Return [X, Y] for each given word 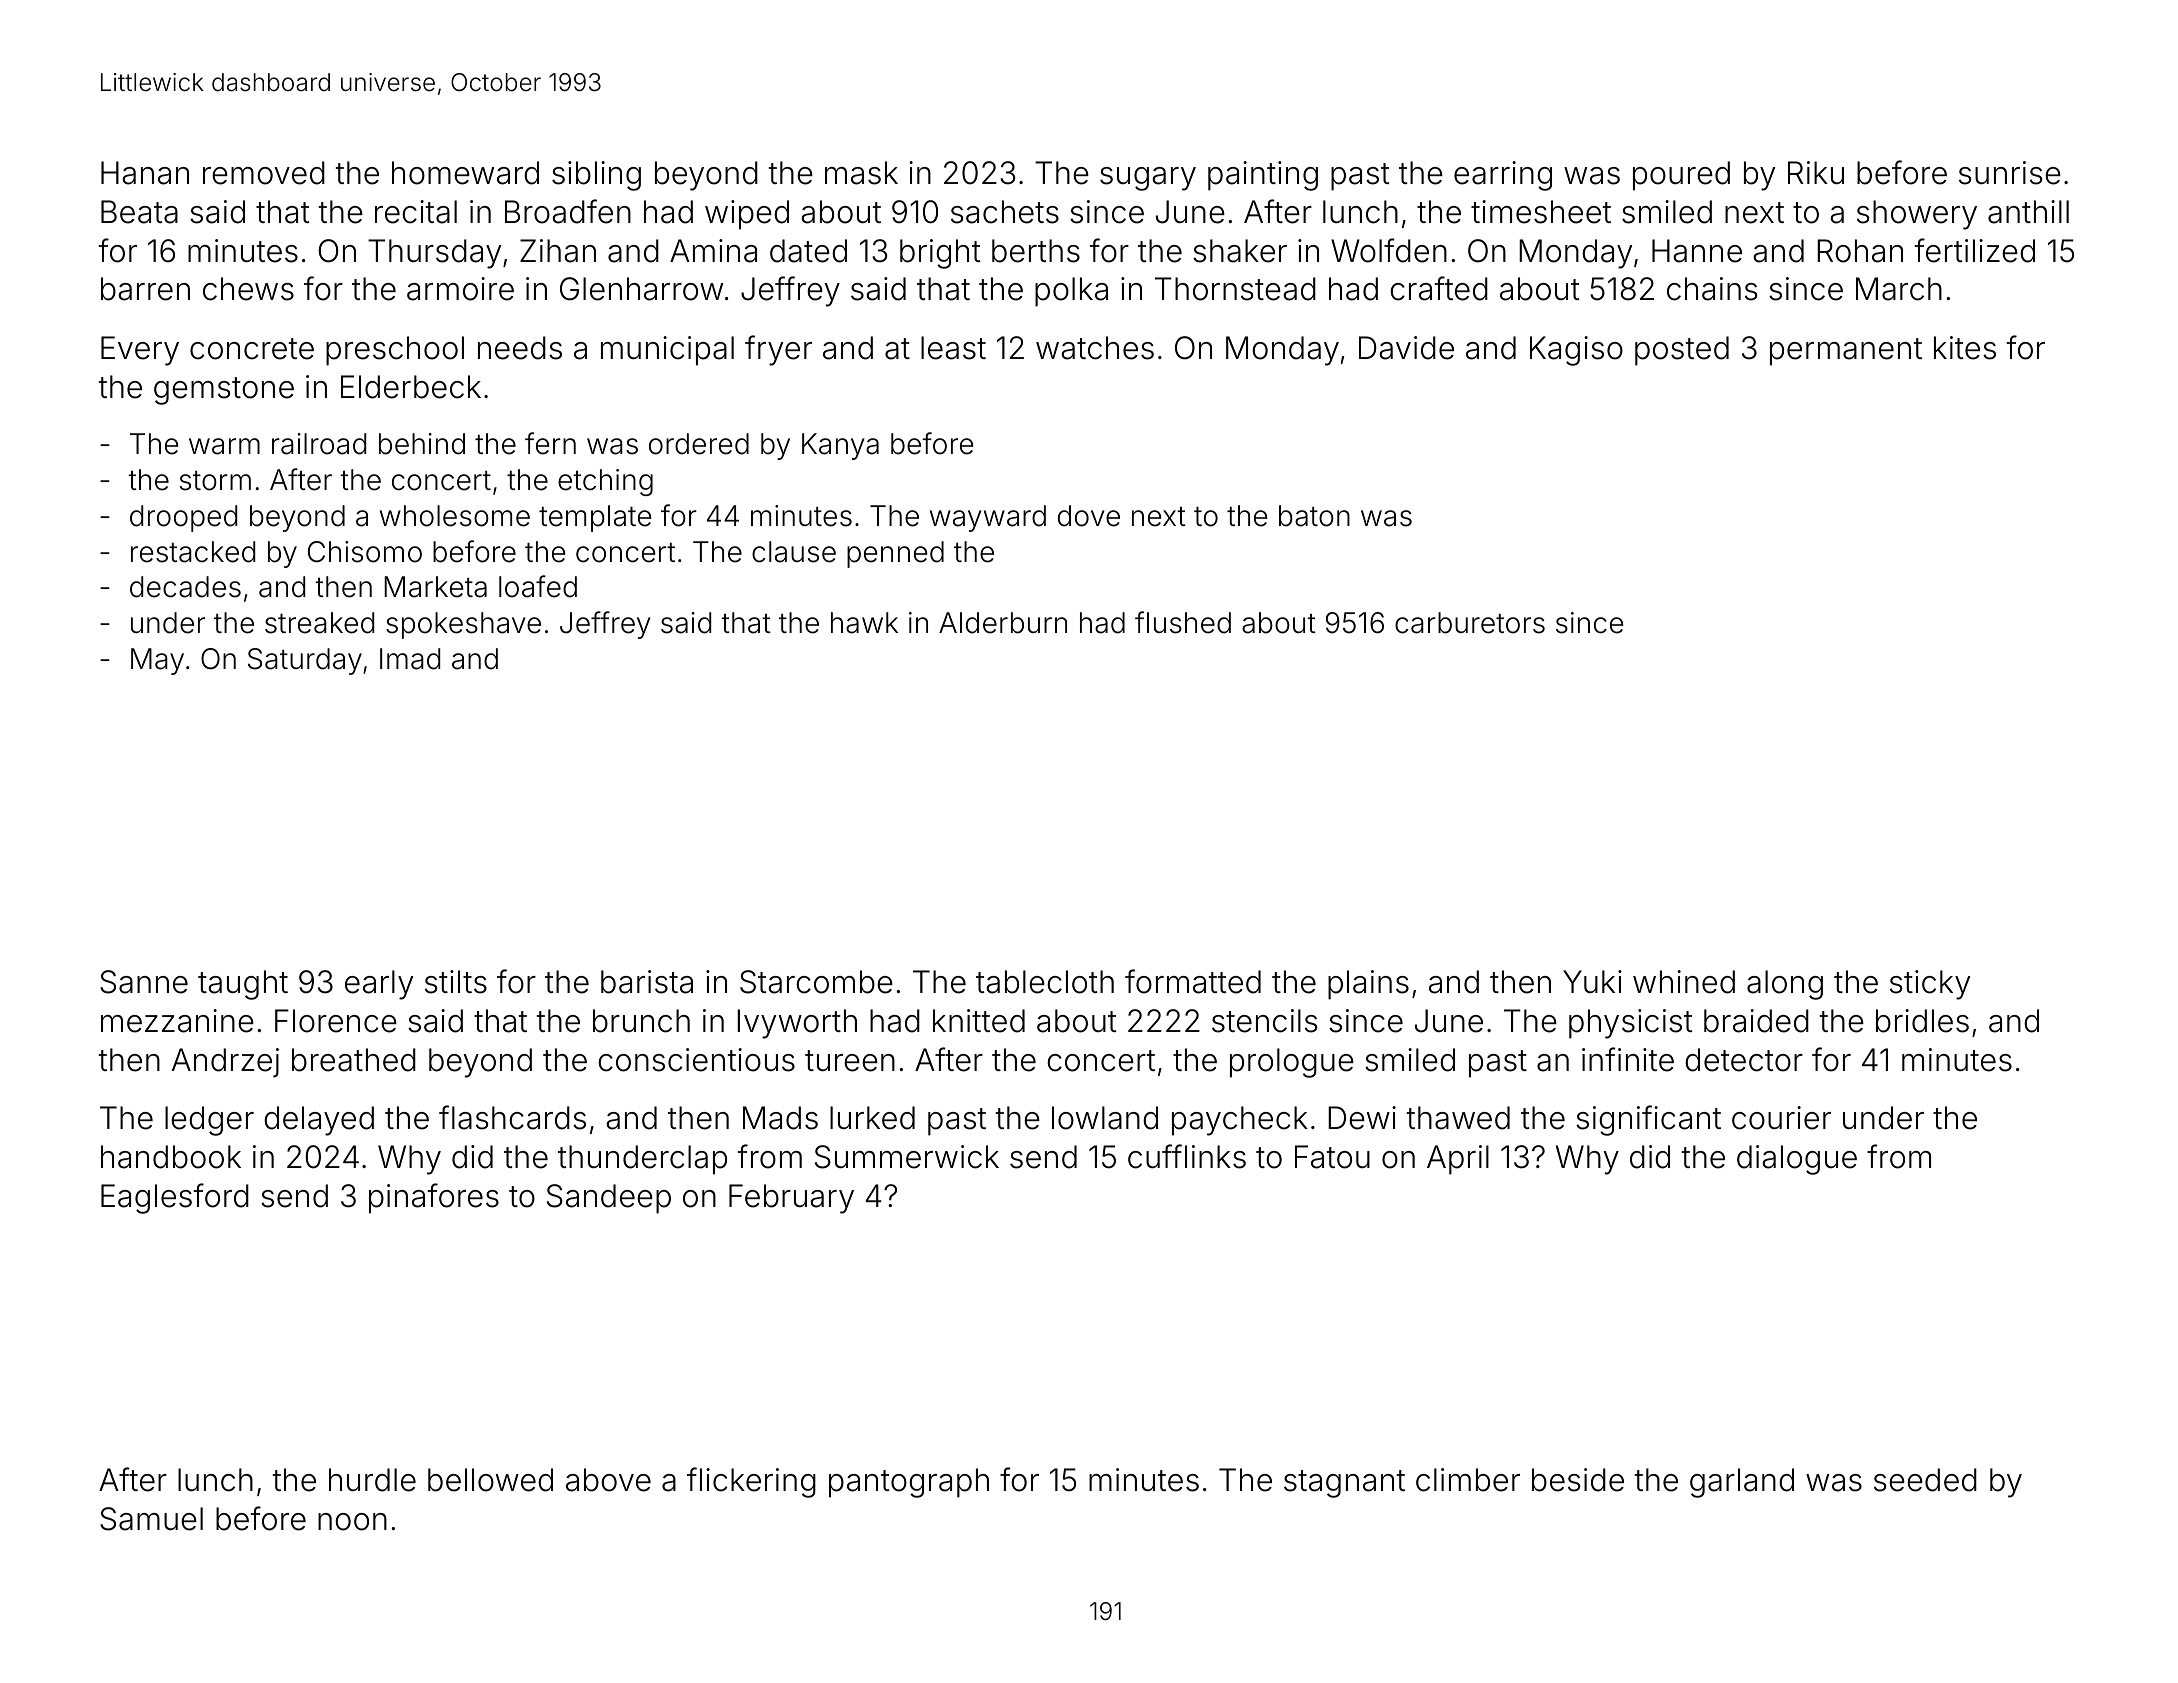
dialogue [1797, 1160]
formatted [1193, 981]
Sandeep [609, 1199]
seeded [1925, 1480]
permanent [1846, 352]
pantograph [909, 1483]
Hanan [145, 173]
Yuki [1592, 981]
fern [550, 443]
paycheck [1240, 1121]
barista [647, 982]
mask [861, 173]
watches [1095, 348]
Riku [1816, 172]
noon [352, 1522]
